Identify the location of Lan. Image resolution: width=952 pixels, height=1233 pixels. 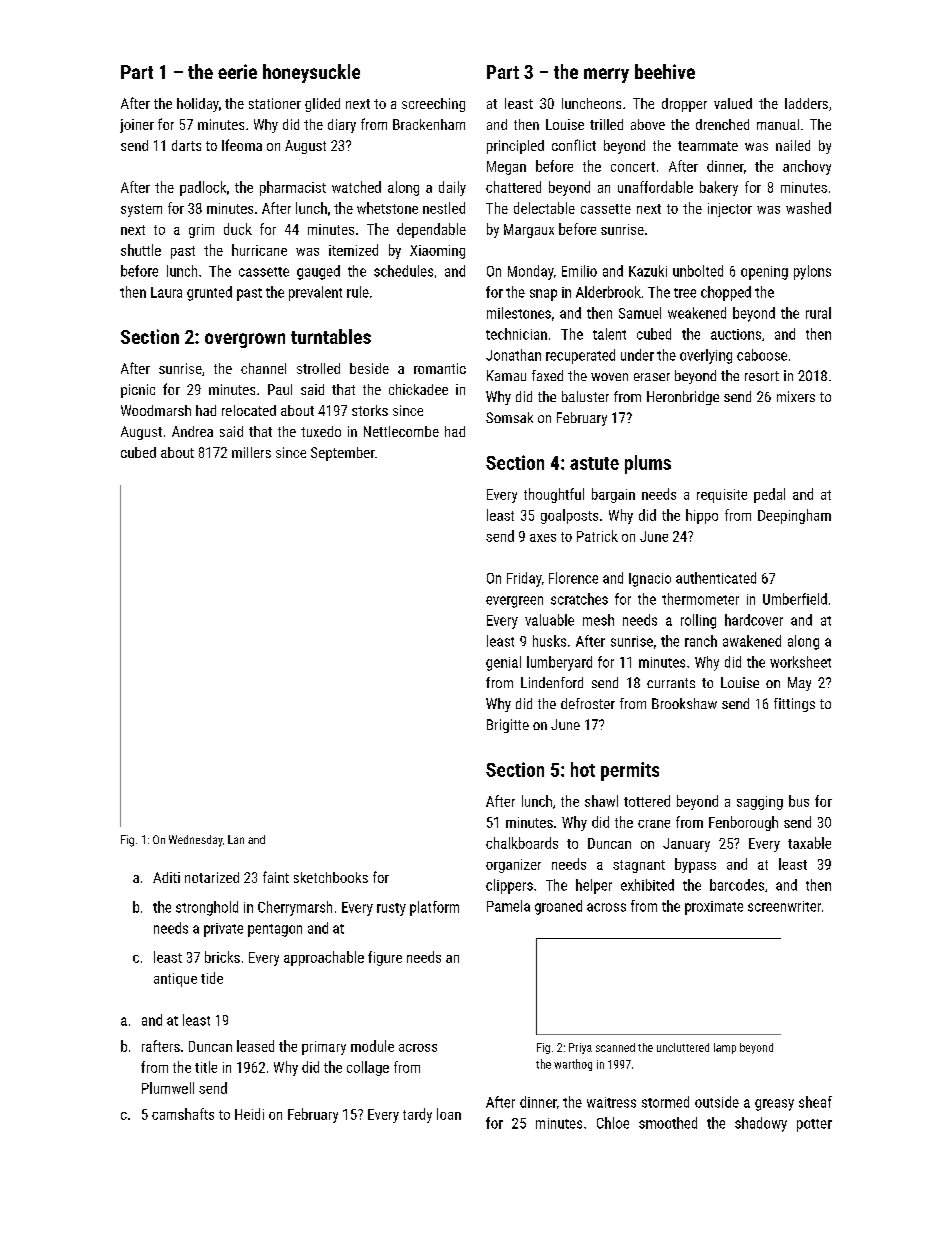
(236, 839).
